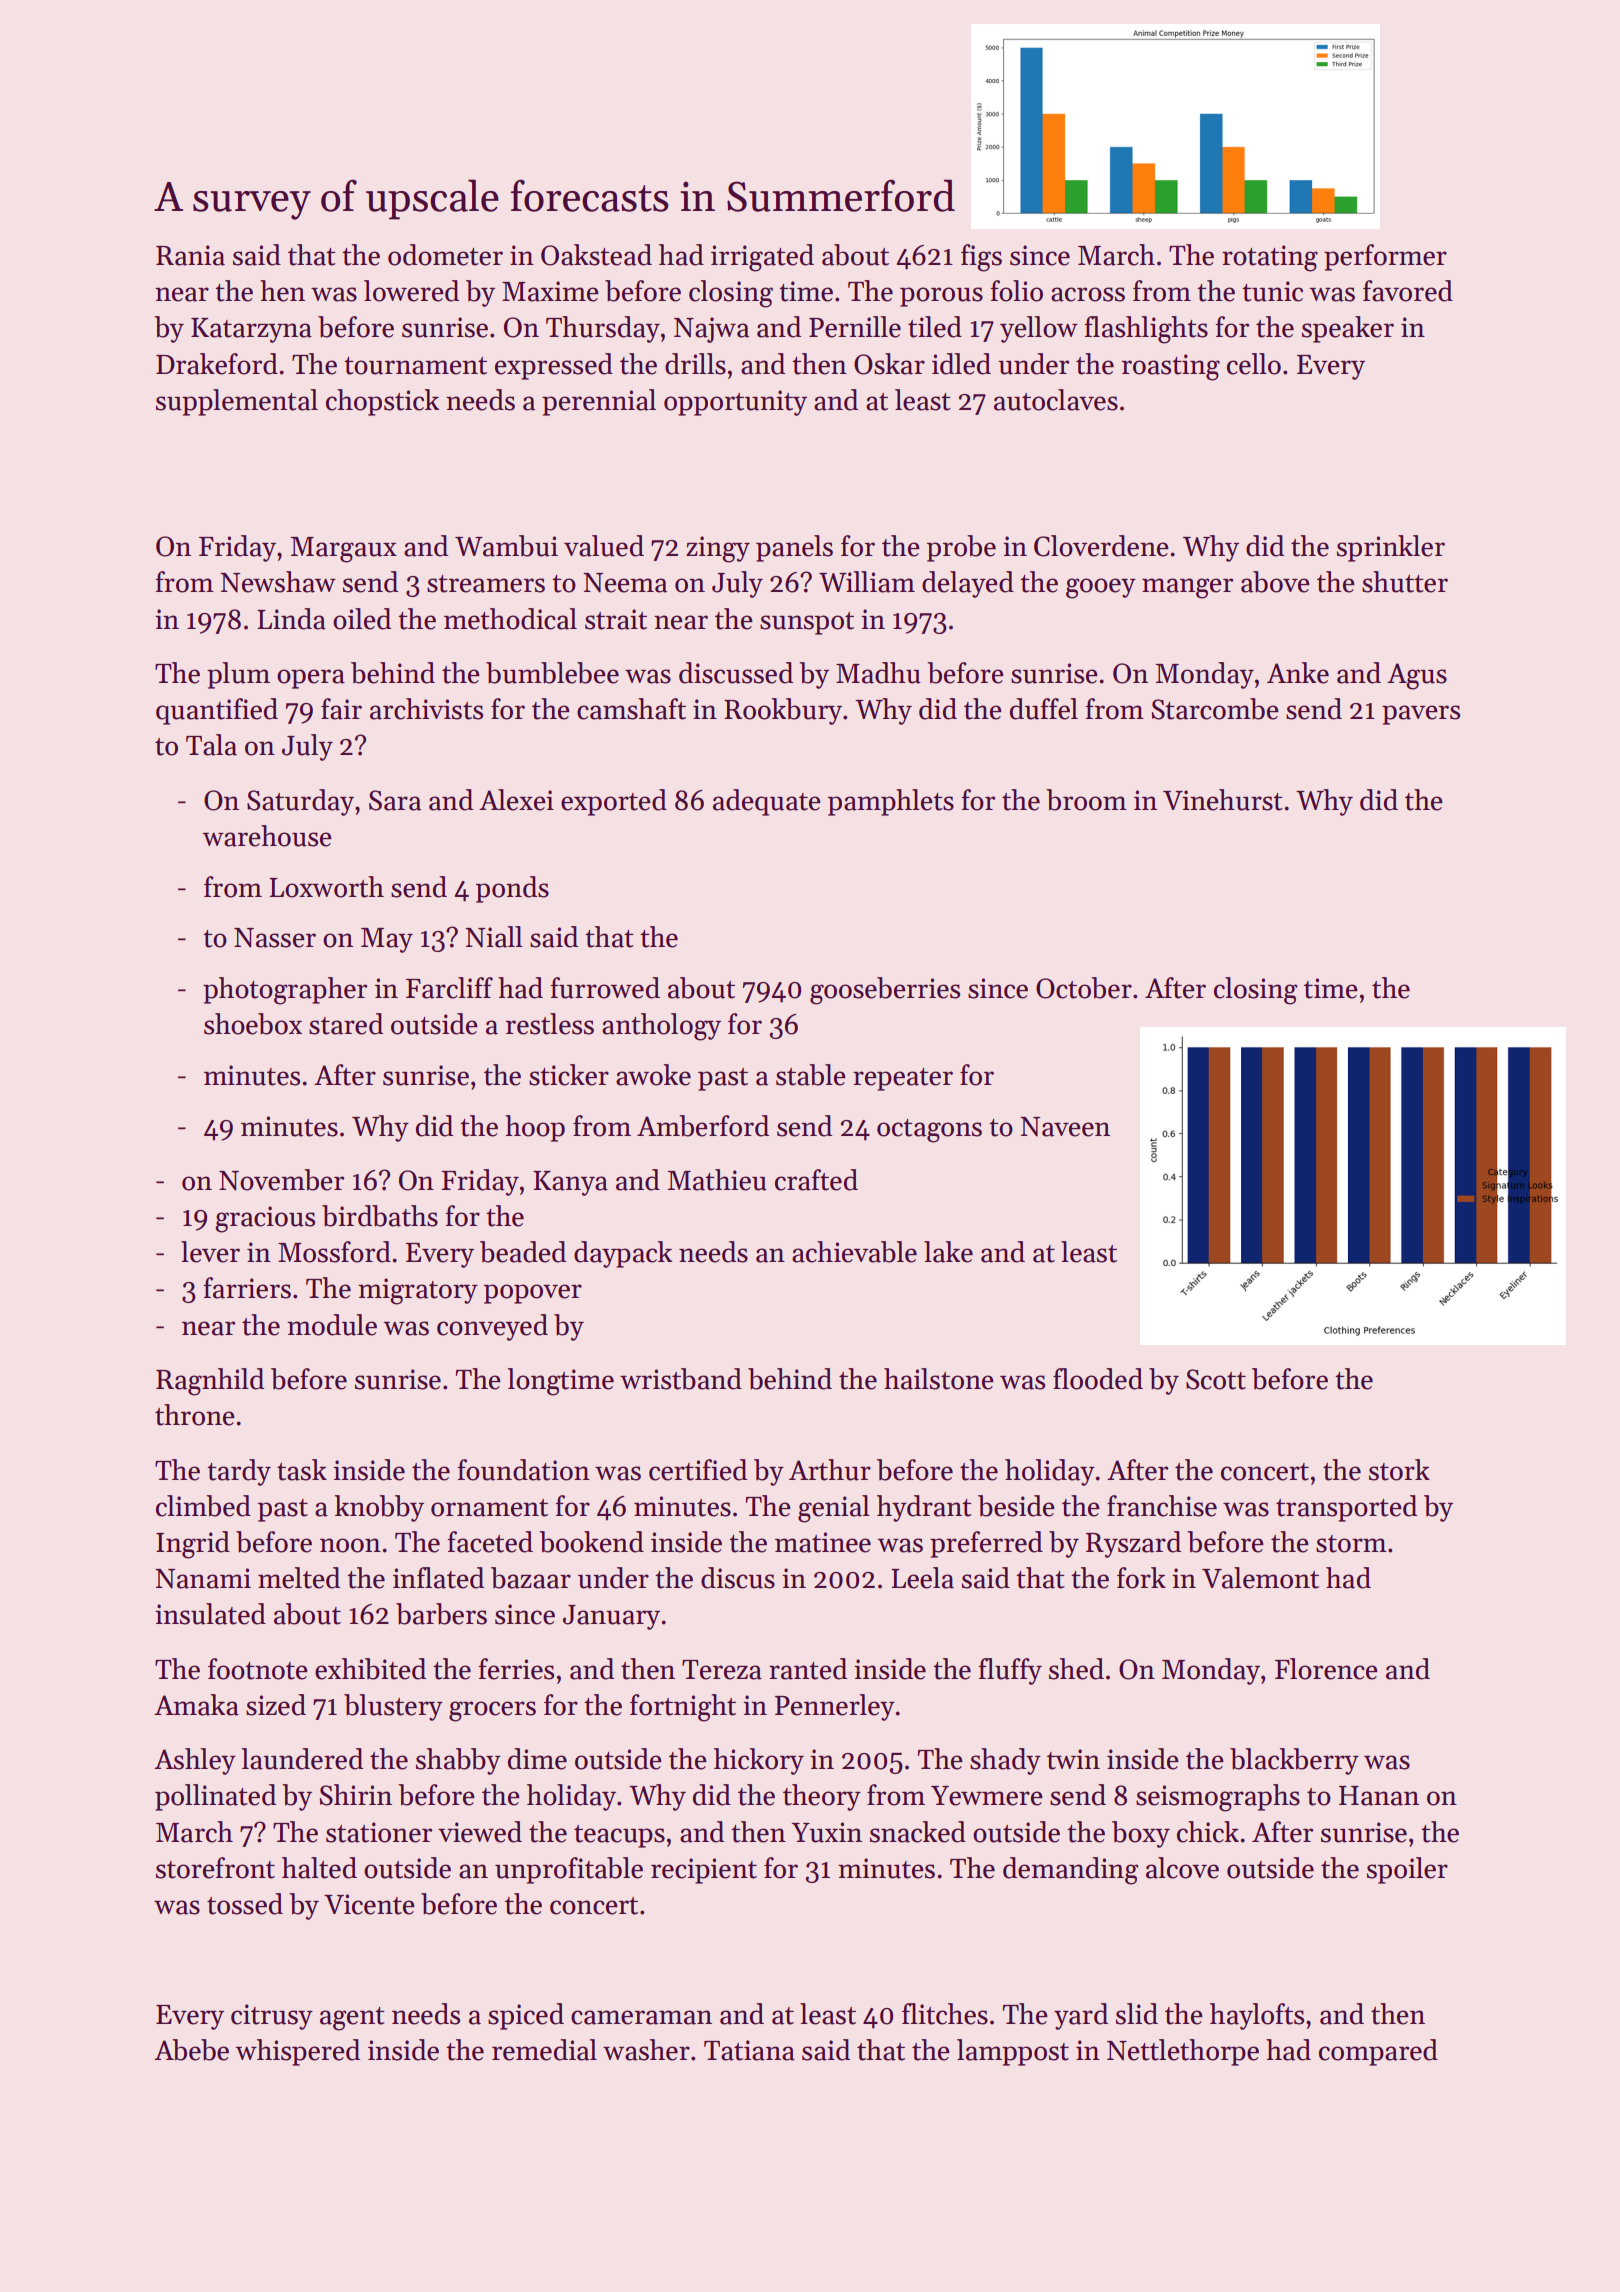  I want to click on Abebe, so click(191, 2050).
